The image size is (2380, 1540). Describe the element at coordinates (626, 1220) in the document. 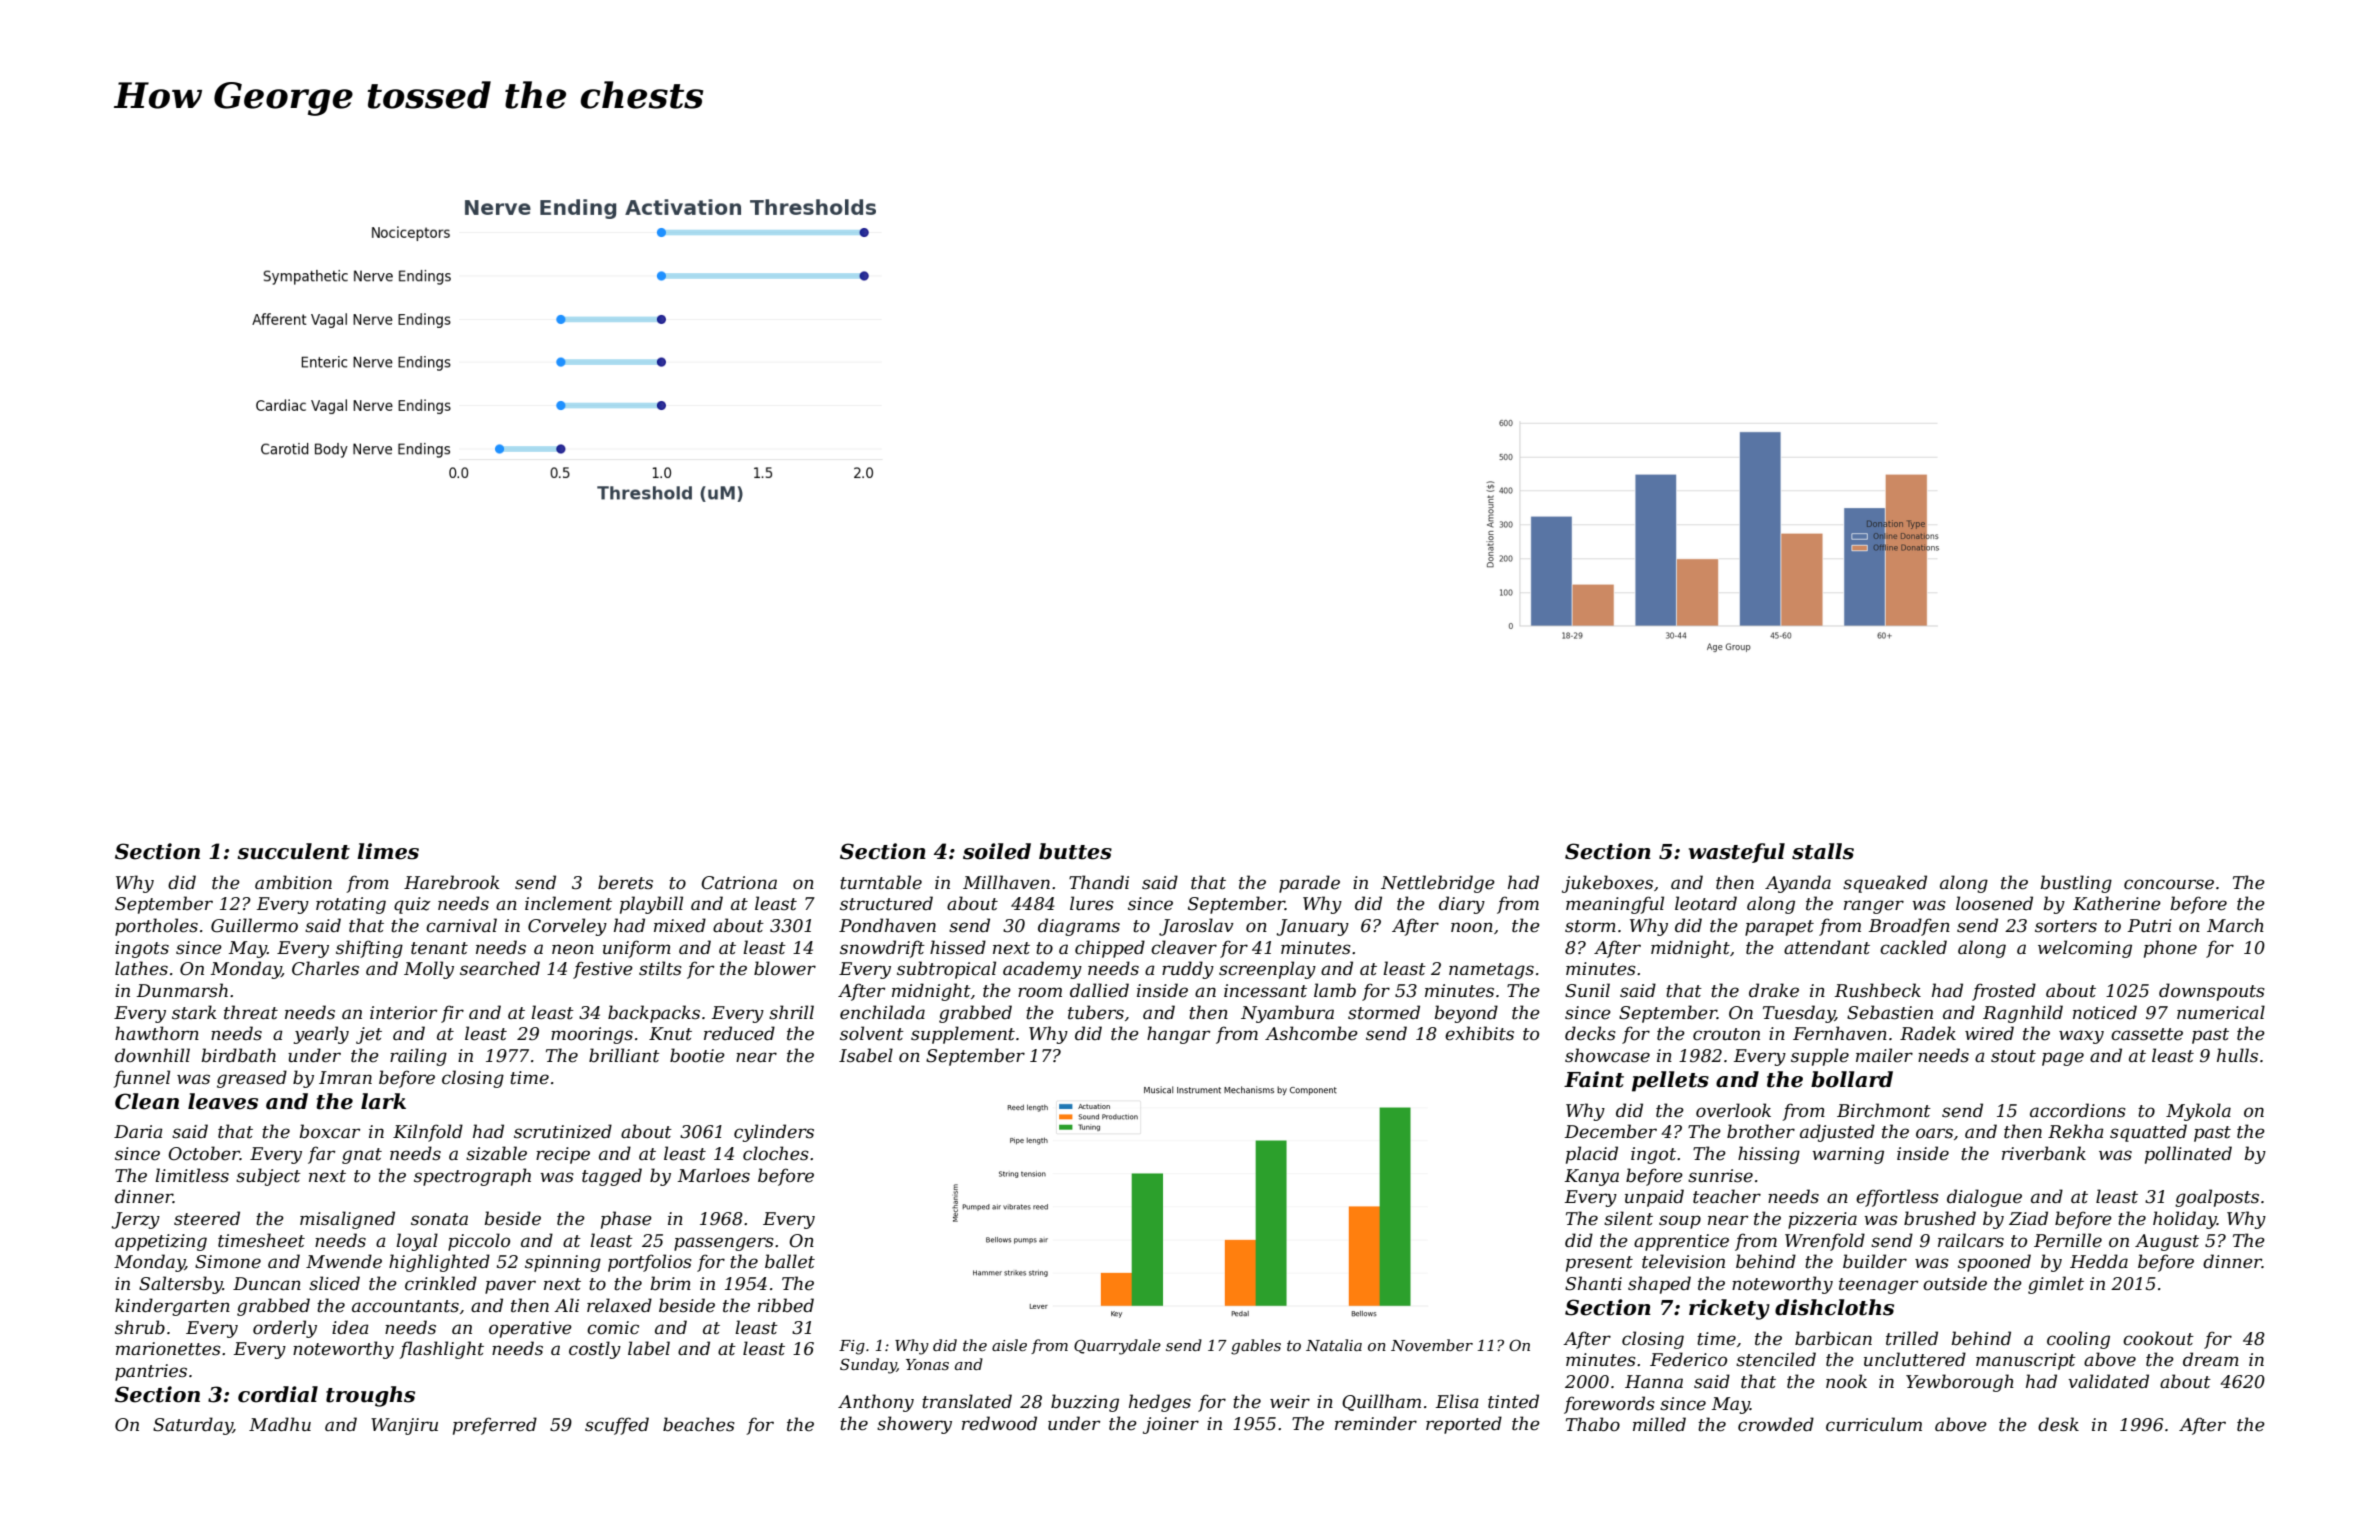

I see `phase` at that location.
